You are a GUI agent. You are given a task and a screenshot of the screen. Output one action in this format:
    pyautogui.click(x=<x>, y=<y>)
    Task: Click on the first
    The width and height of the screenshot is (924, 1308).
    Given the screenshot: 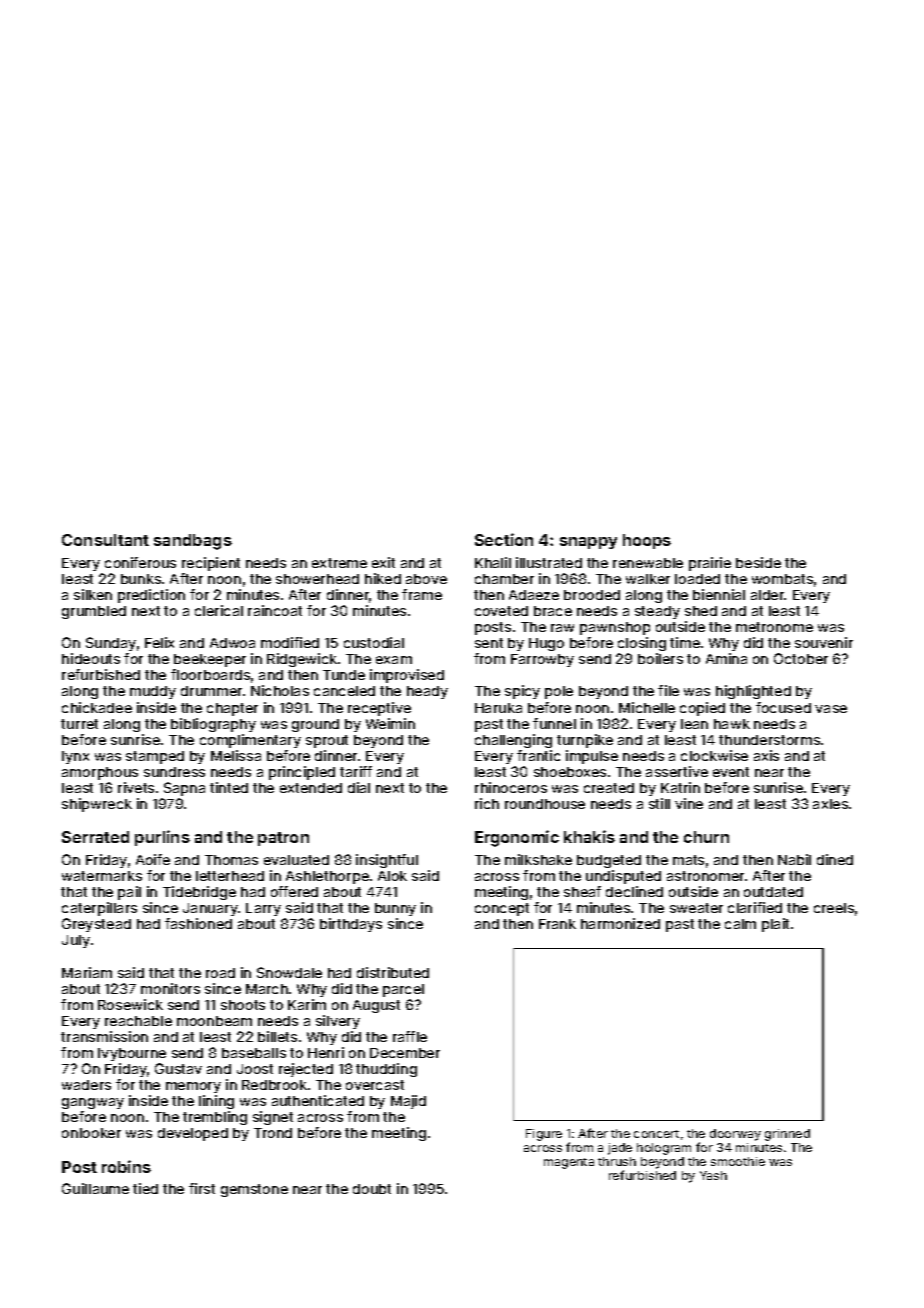 What is the action you would take?
    pyautogui.click(x=202, y=1188)
